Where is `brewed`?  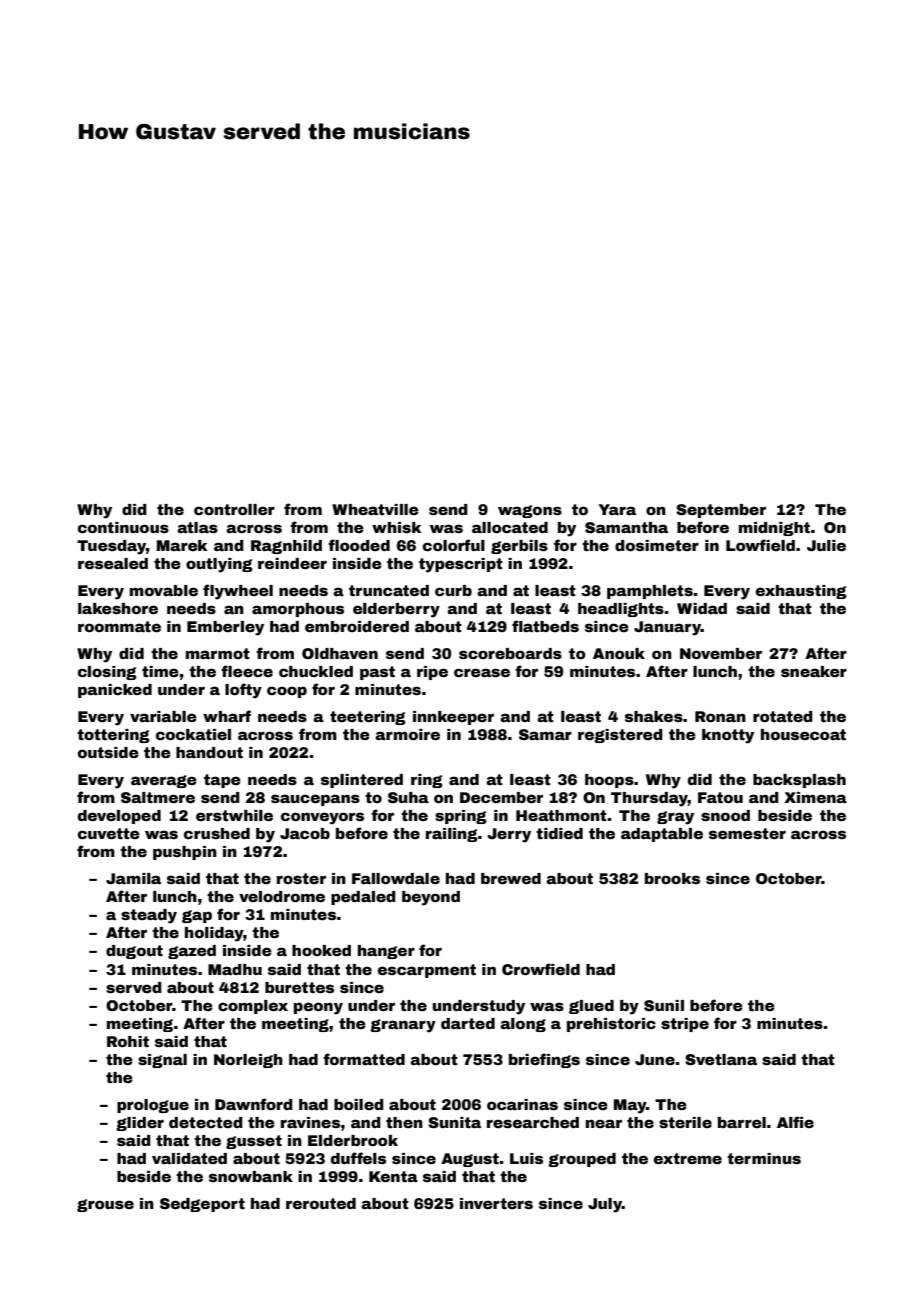 brewed is located at coordinates (511, 878).
